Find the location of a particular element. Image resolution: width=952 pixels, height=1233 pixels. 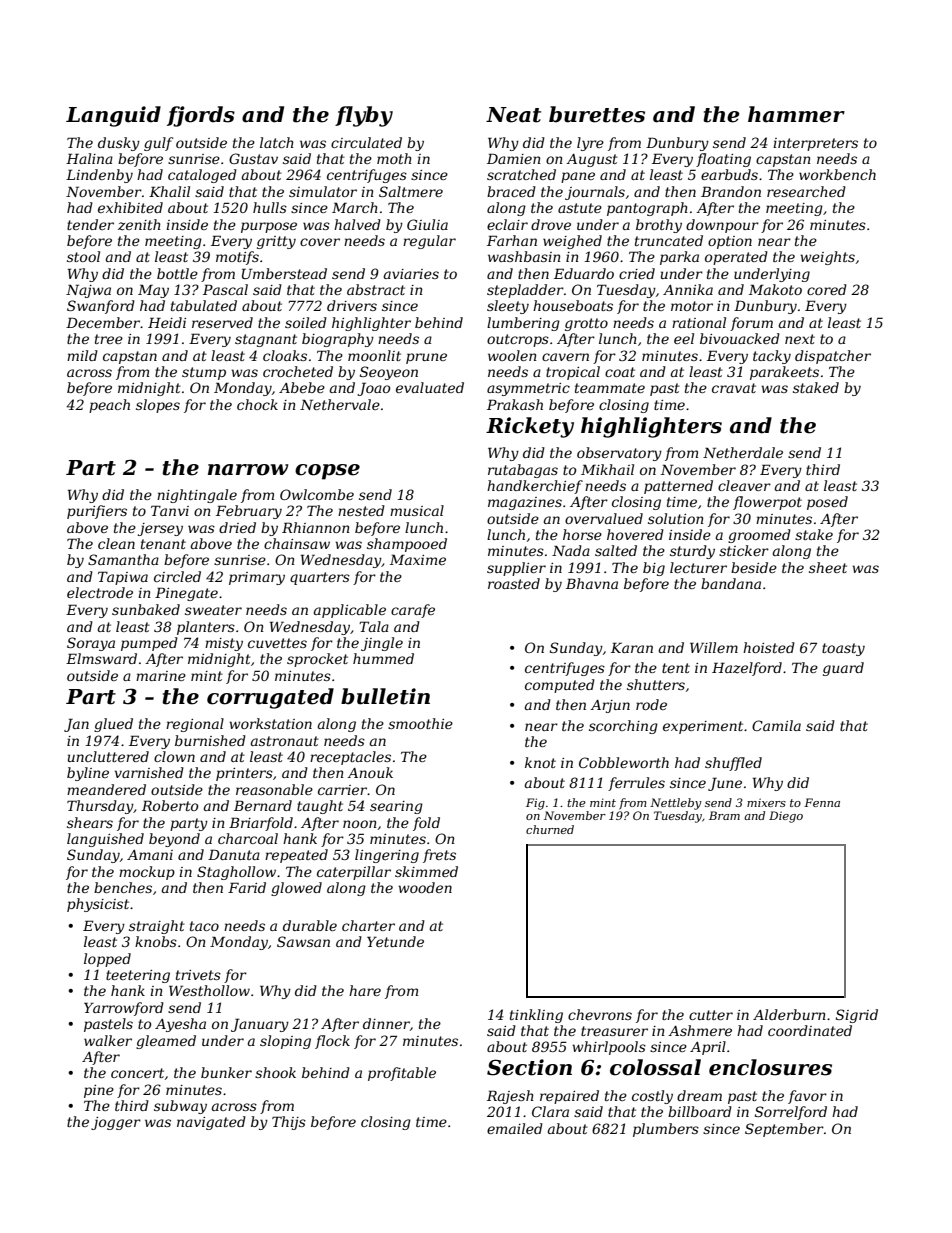

floating is located at coordinates (723, 160).
